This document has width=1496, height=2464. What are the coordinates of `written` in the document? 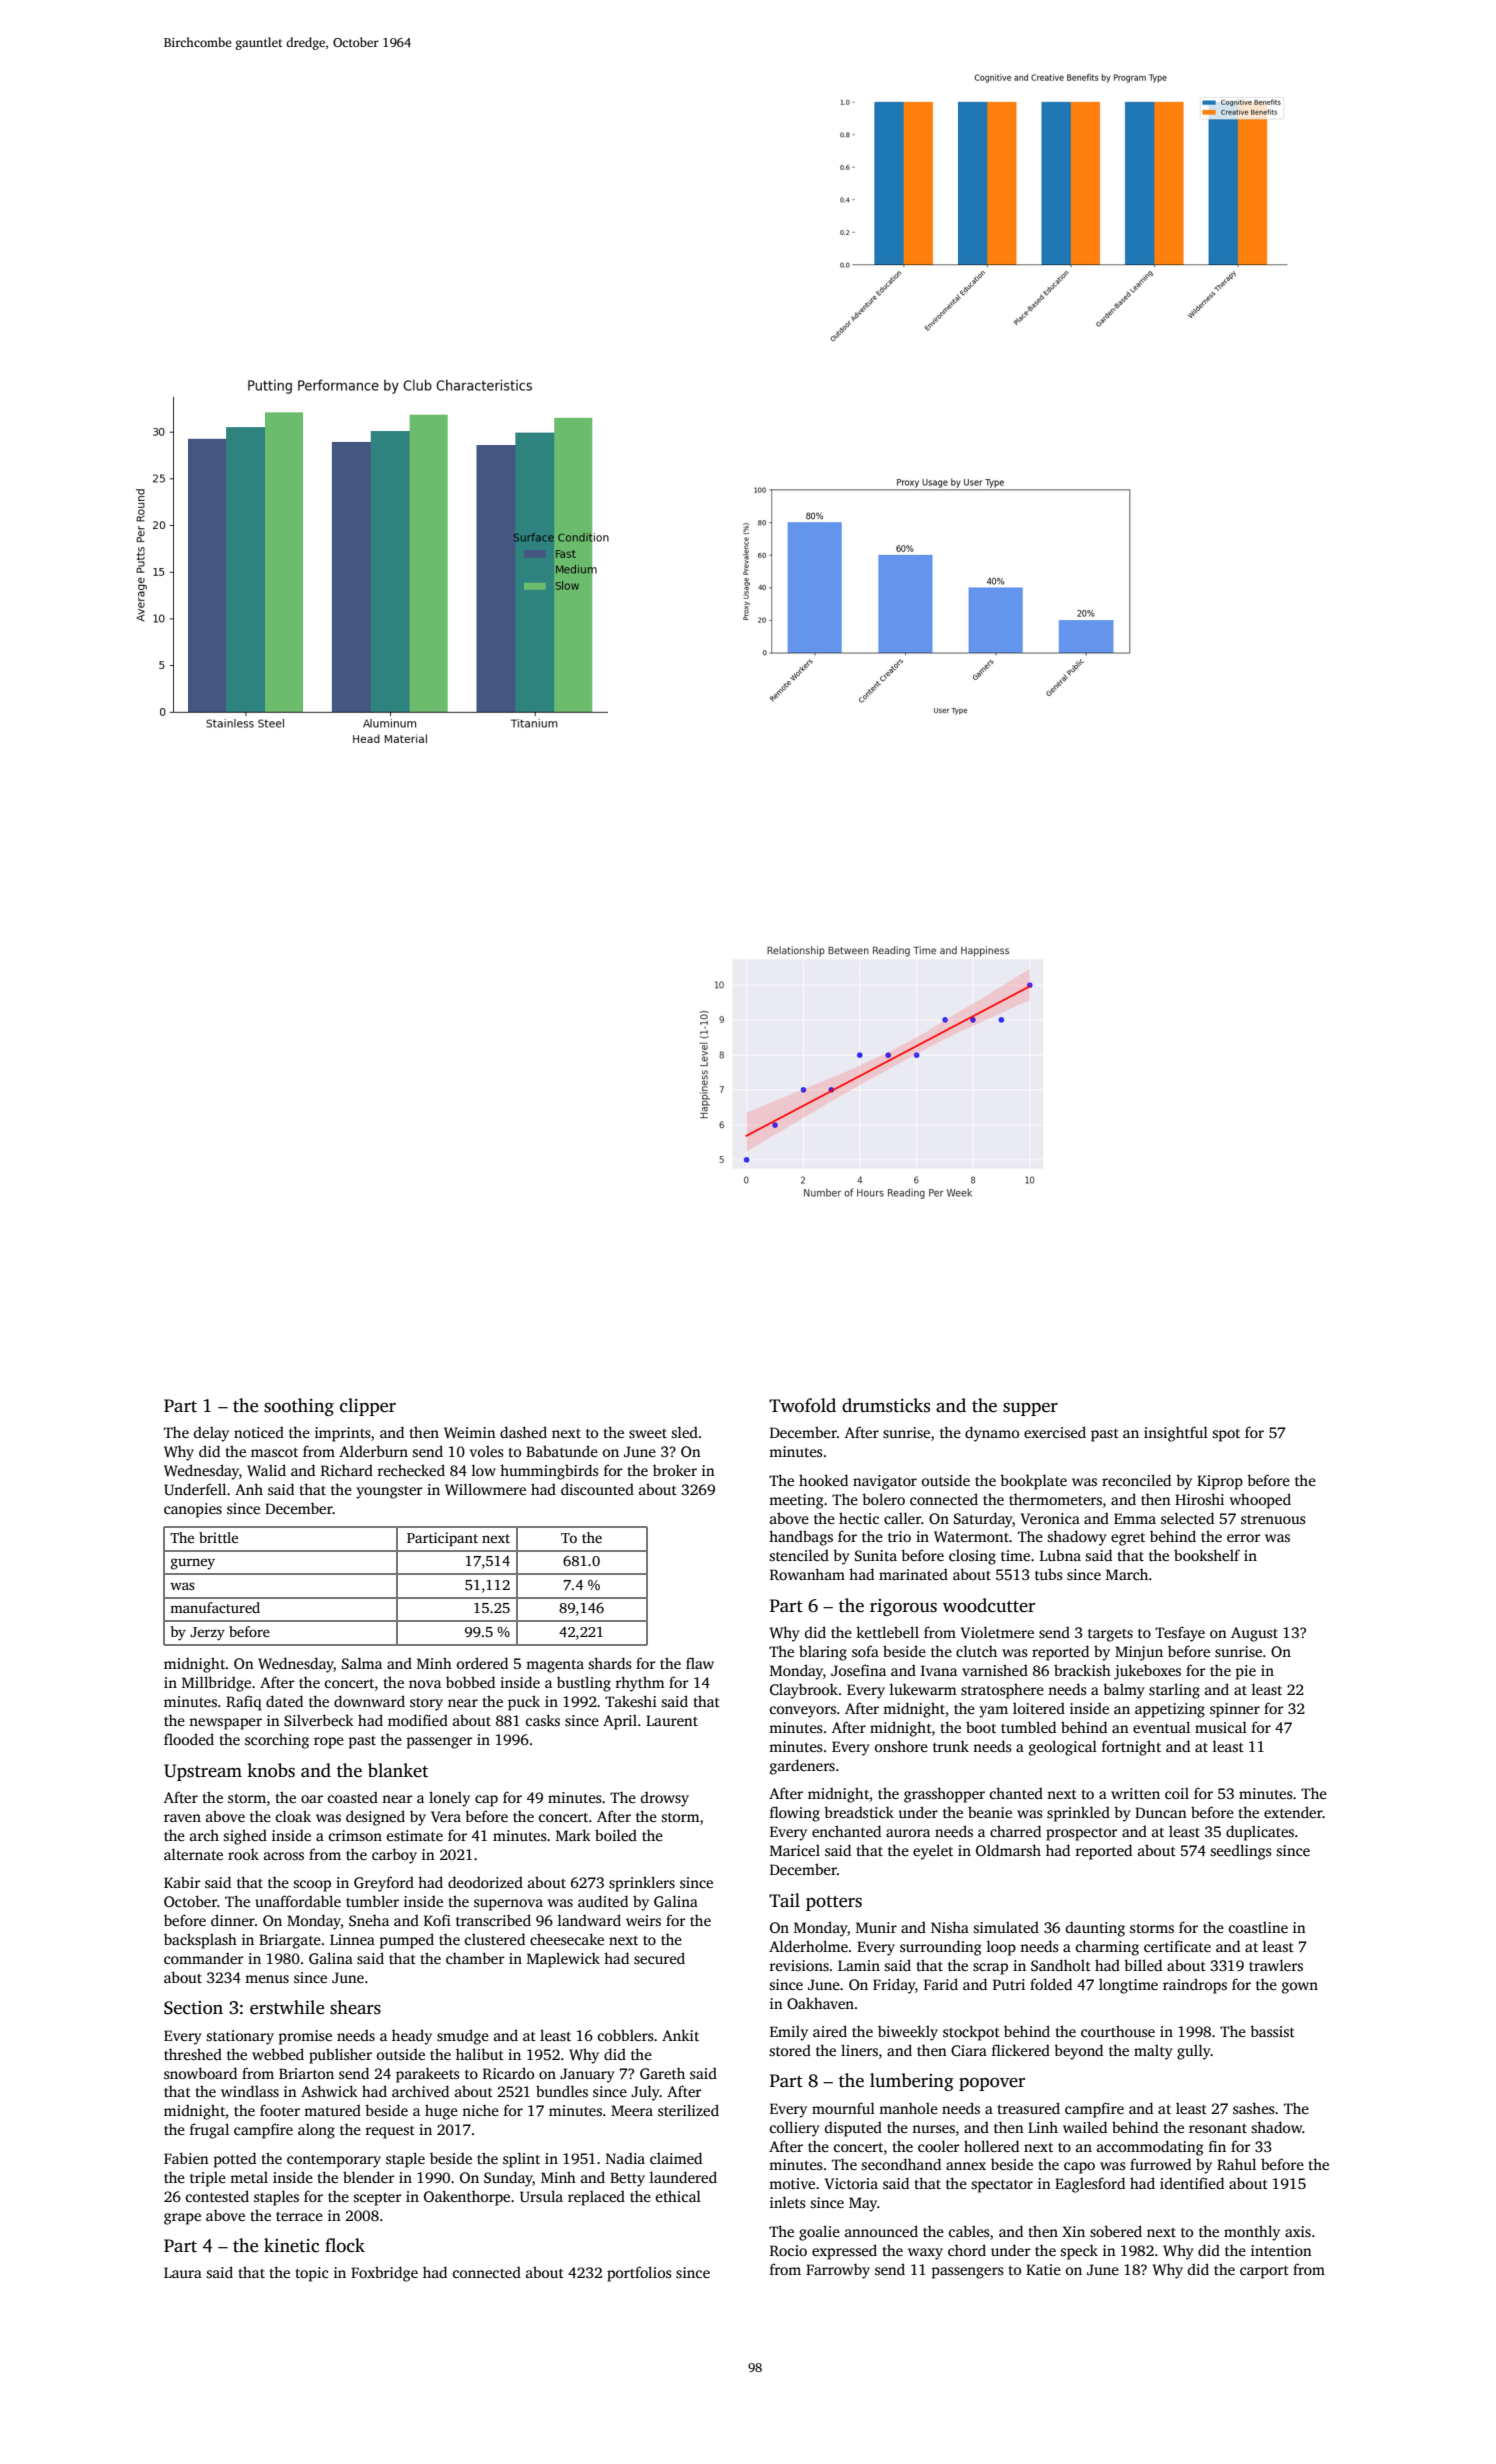 It's located at (1135, 1793).
